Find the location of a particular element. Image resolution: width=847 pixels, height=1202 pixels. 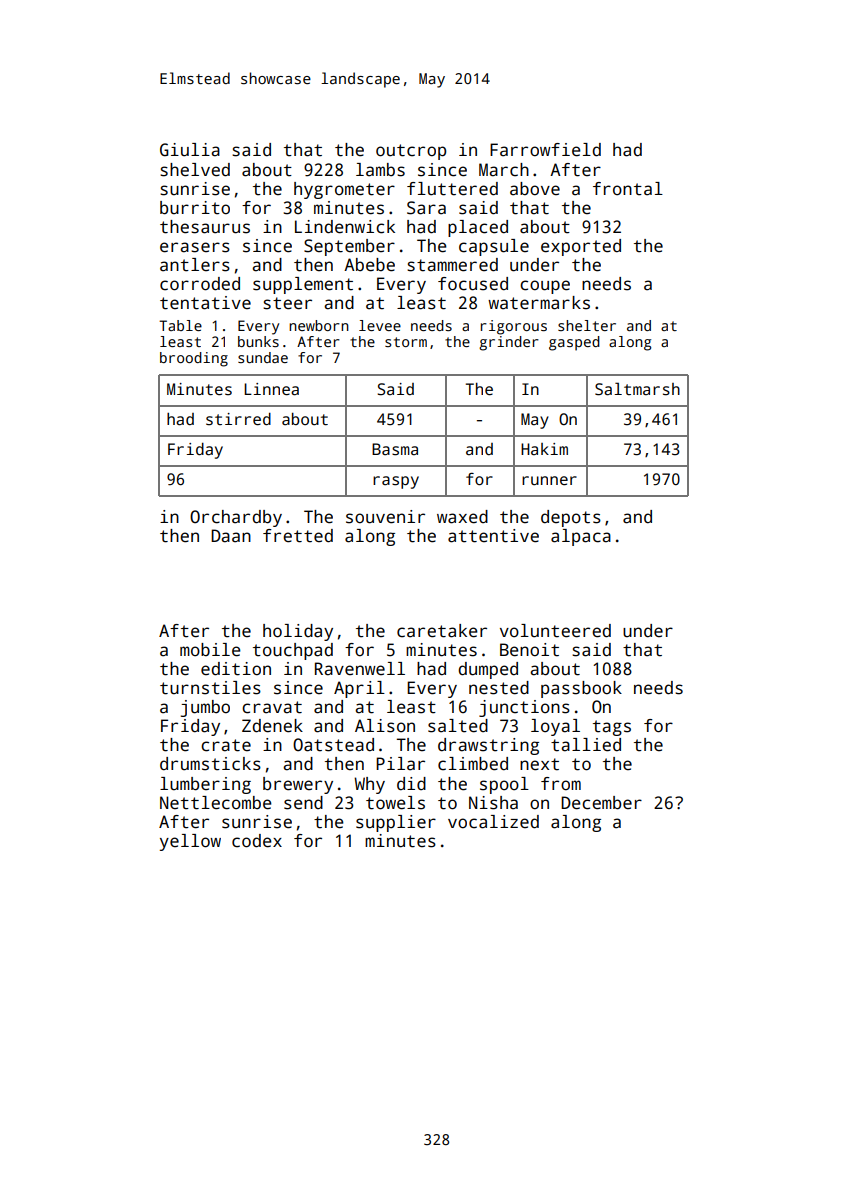

passbook is located at coordinates (581, 689).
